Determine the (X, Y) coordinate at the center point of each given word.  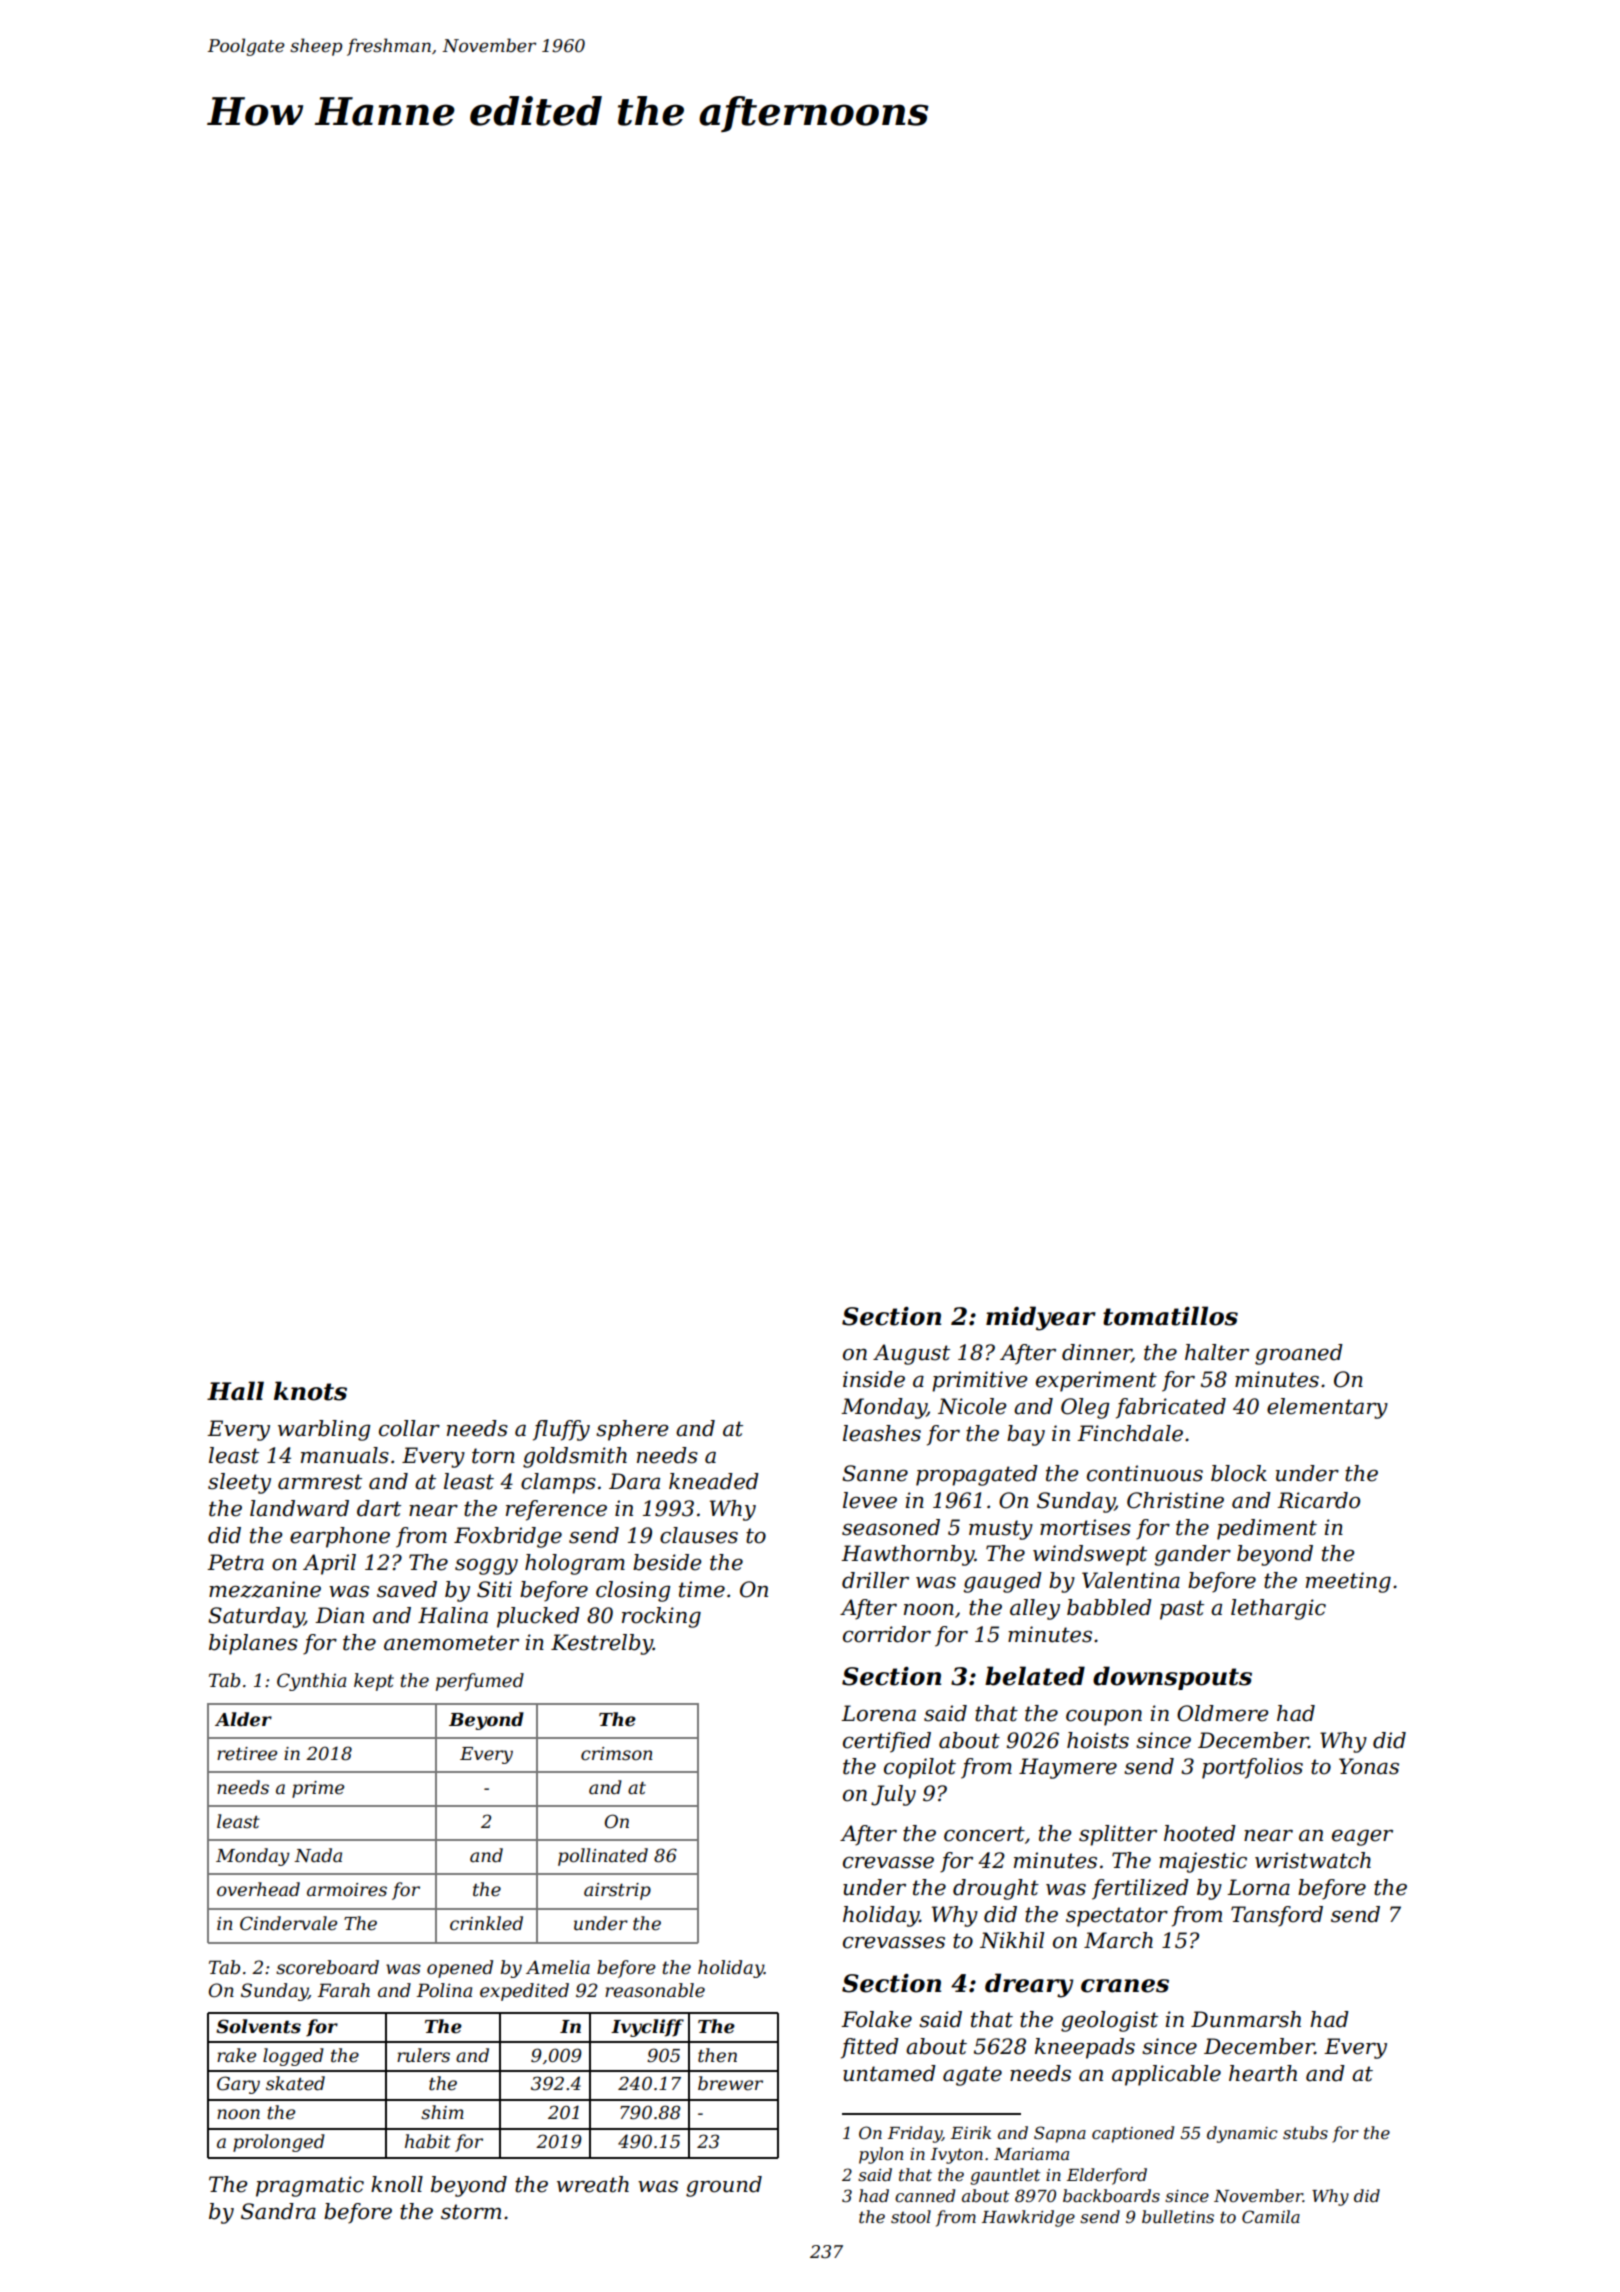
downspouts (1172, 1678)
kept (374, 1682)
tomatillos (1170, 1316)
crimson (617, 1754)
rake (236, 2055)
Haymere (1068, 1768)
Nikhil (1012, 1940)
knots (310, 1391)
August (911, 1354)
